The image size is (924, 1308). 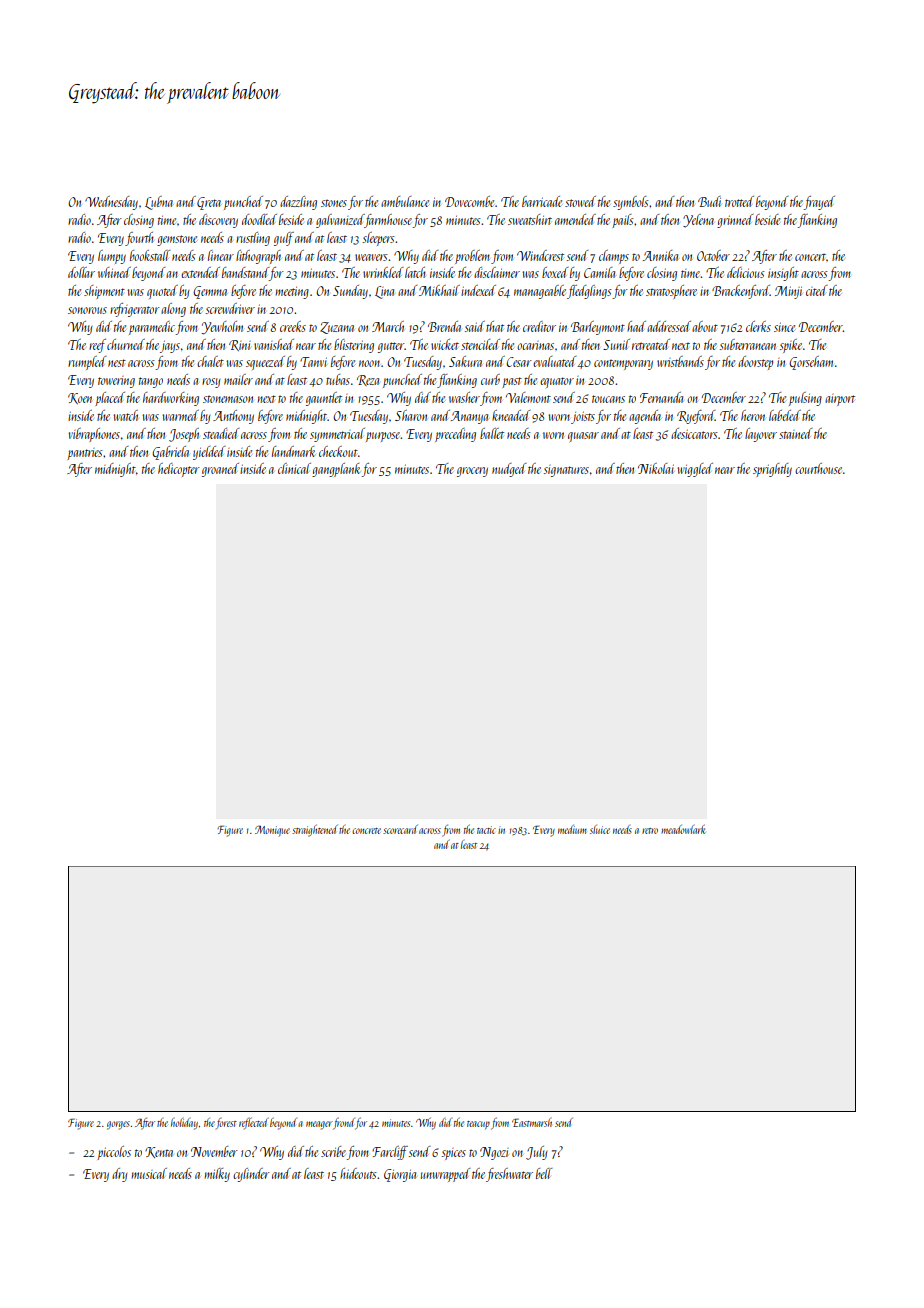 I want to click on Greta, so click(x=209, y=203).
